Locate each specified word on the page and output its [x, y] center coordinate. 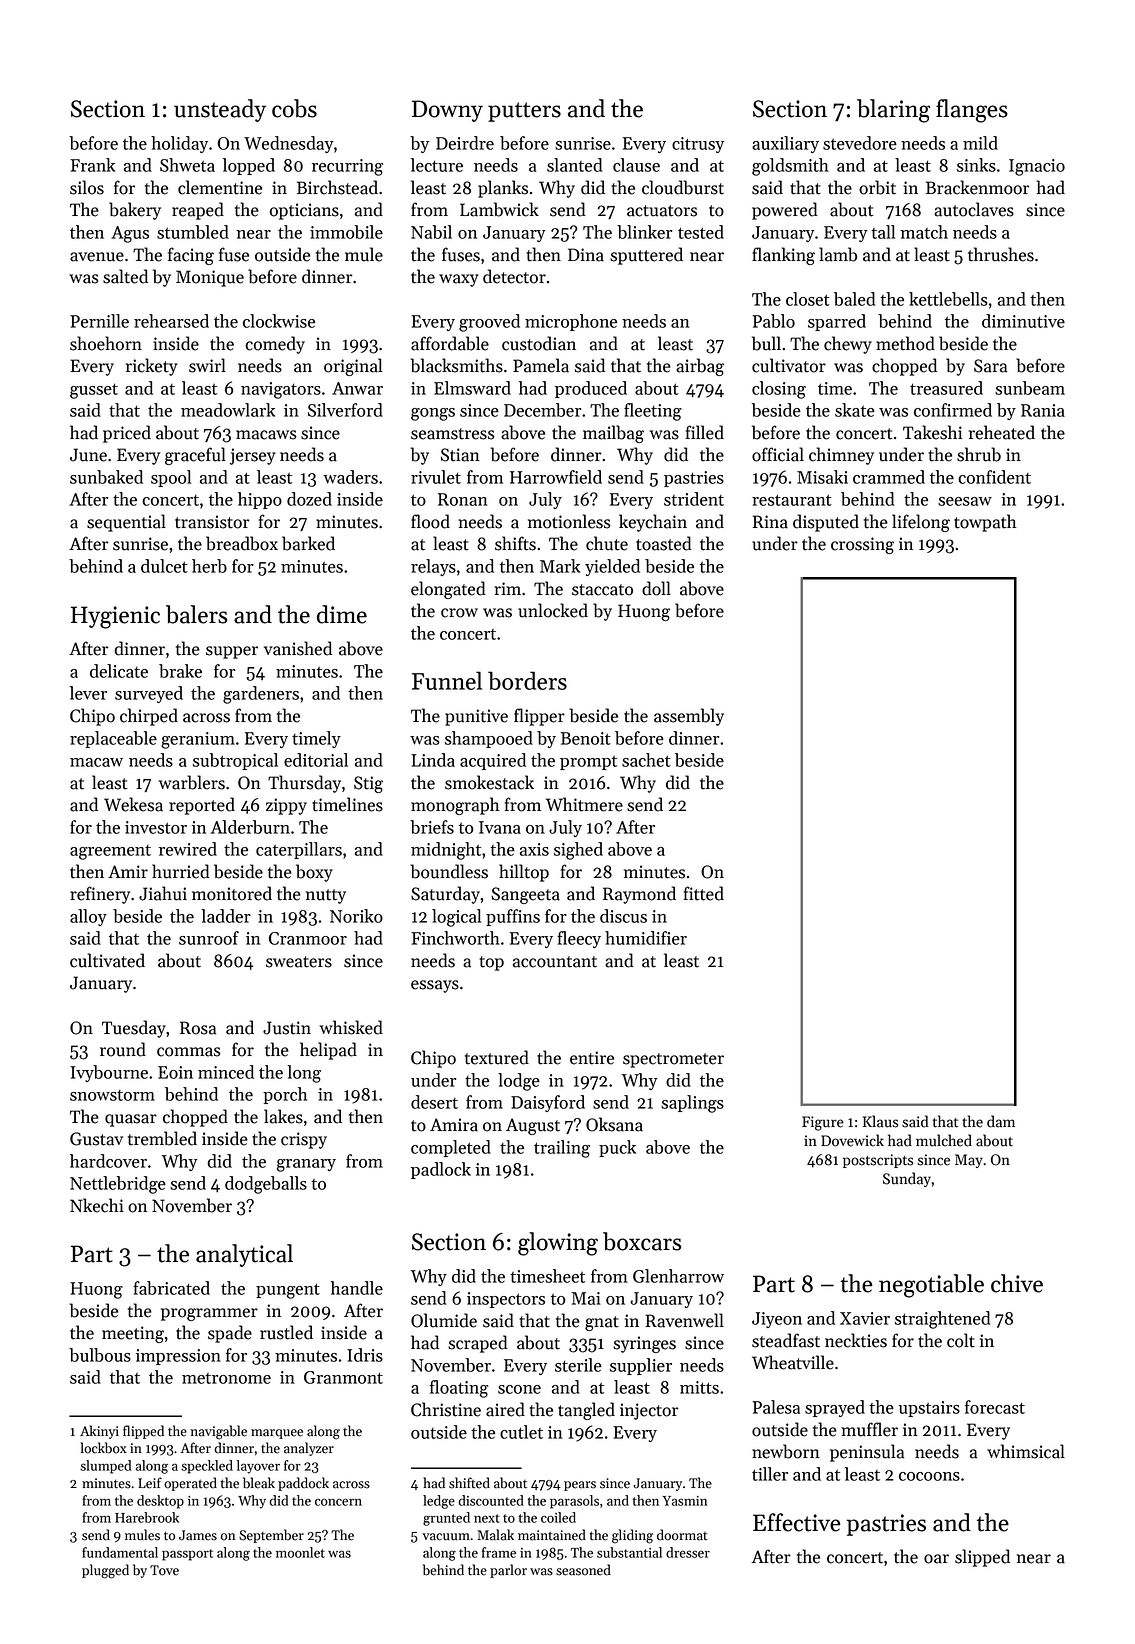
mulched [944, 1140]
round [123, 1049]
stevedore [860, 143]
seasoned [583, 1570]
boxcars [642, 1241]
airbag [700, 367]
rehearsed [171, 321]
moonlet [300, 1552]
